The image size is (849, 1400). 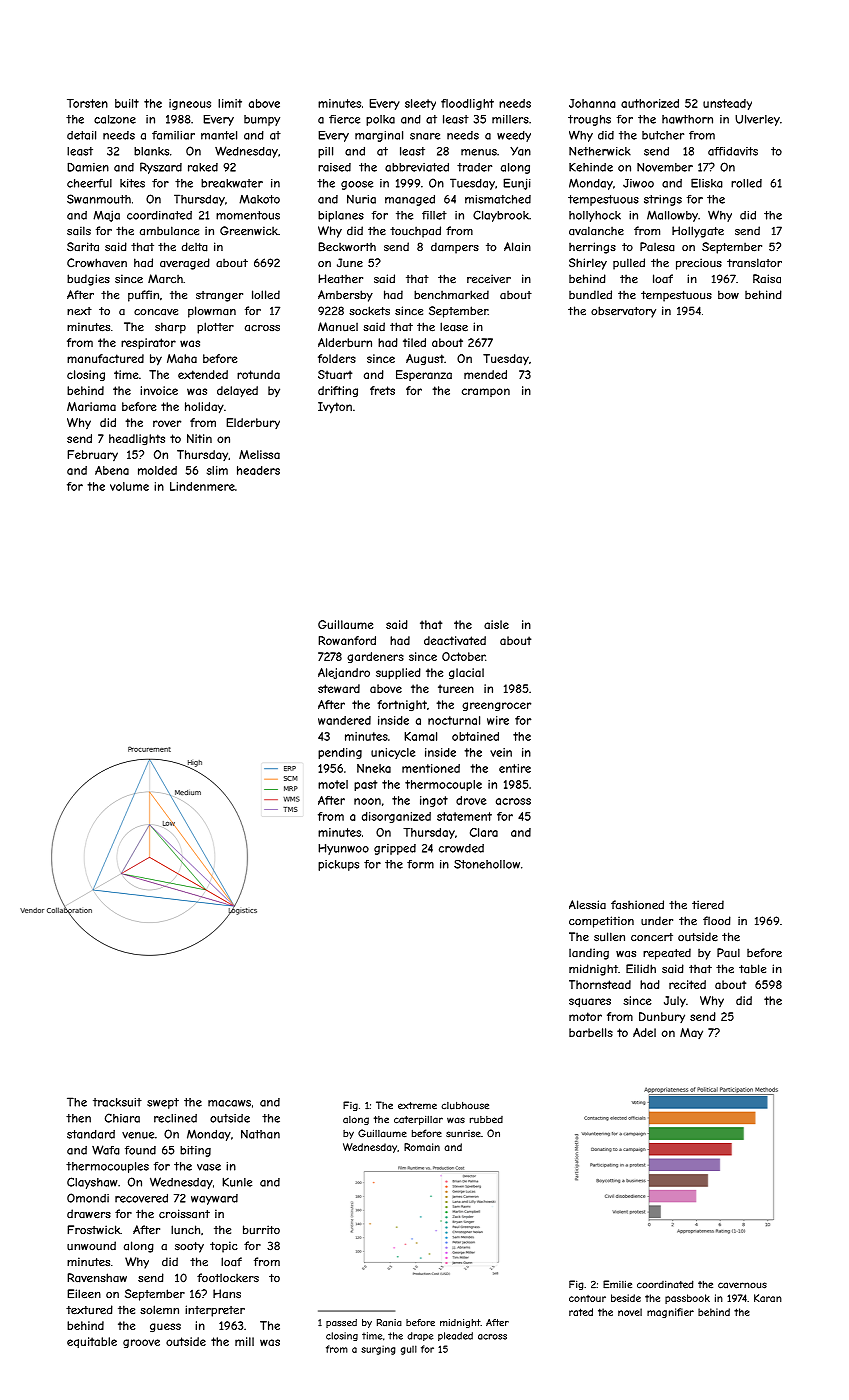 What do you see at coordinates (347, 247) in the screenshot?
I see `Beckworth` at bounding box center [347, 247].
